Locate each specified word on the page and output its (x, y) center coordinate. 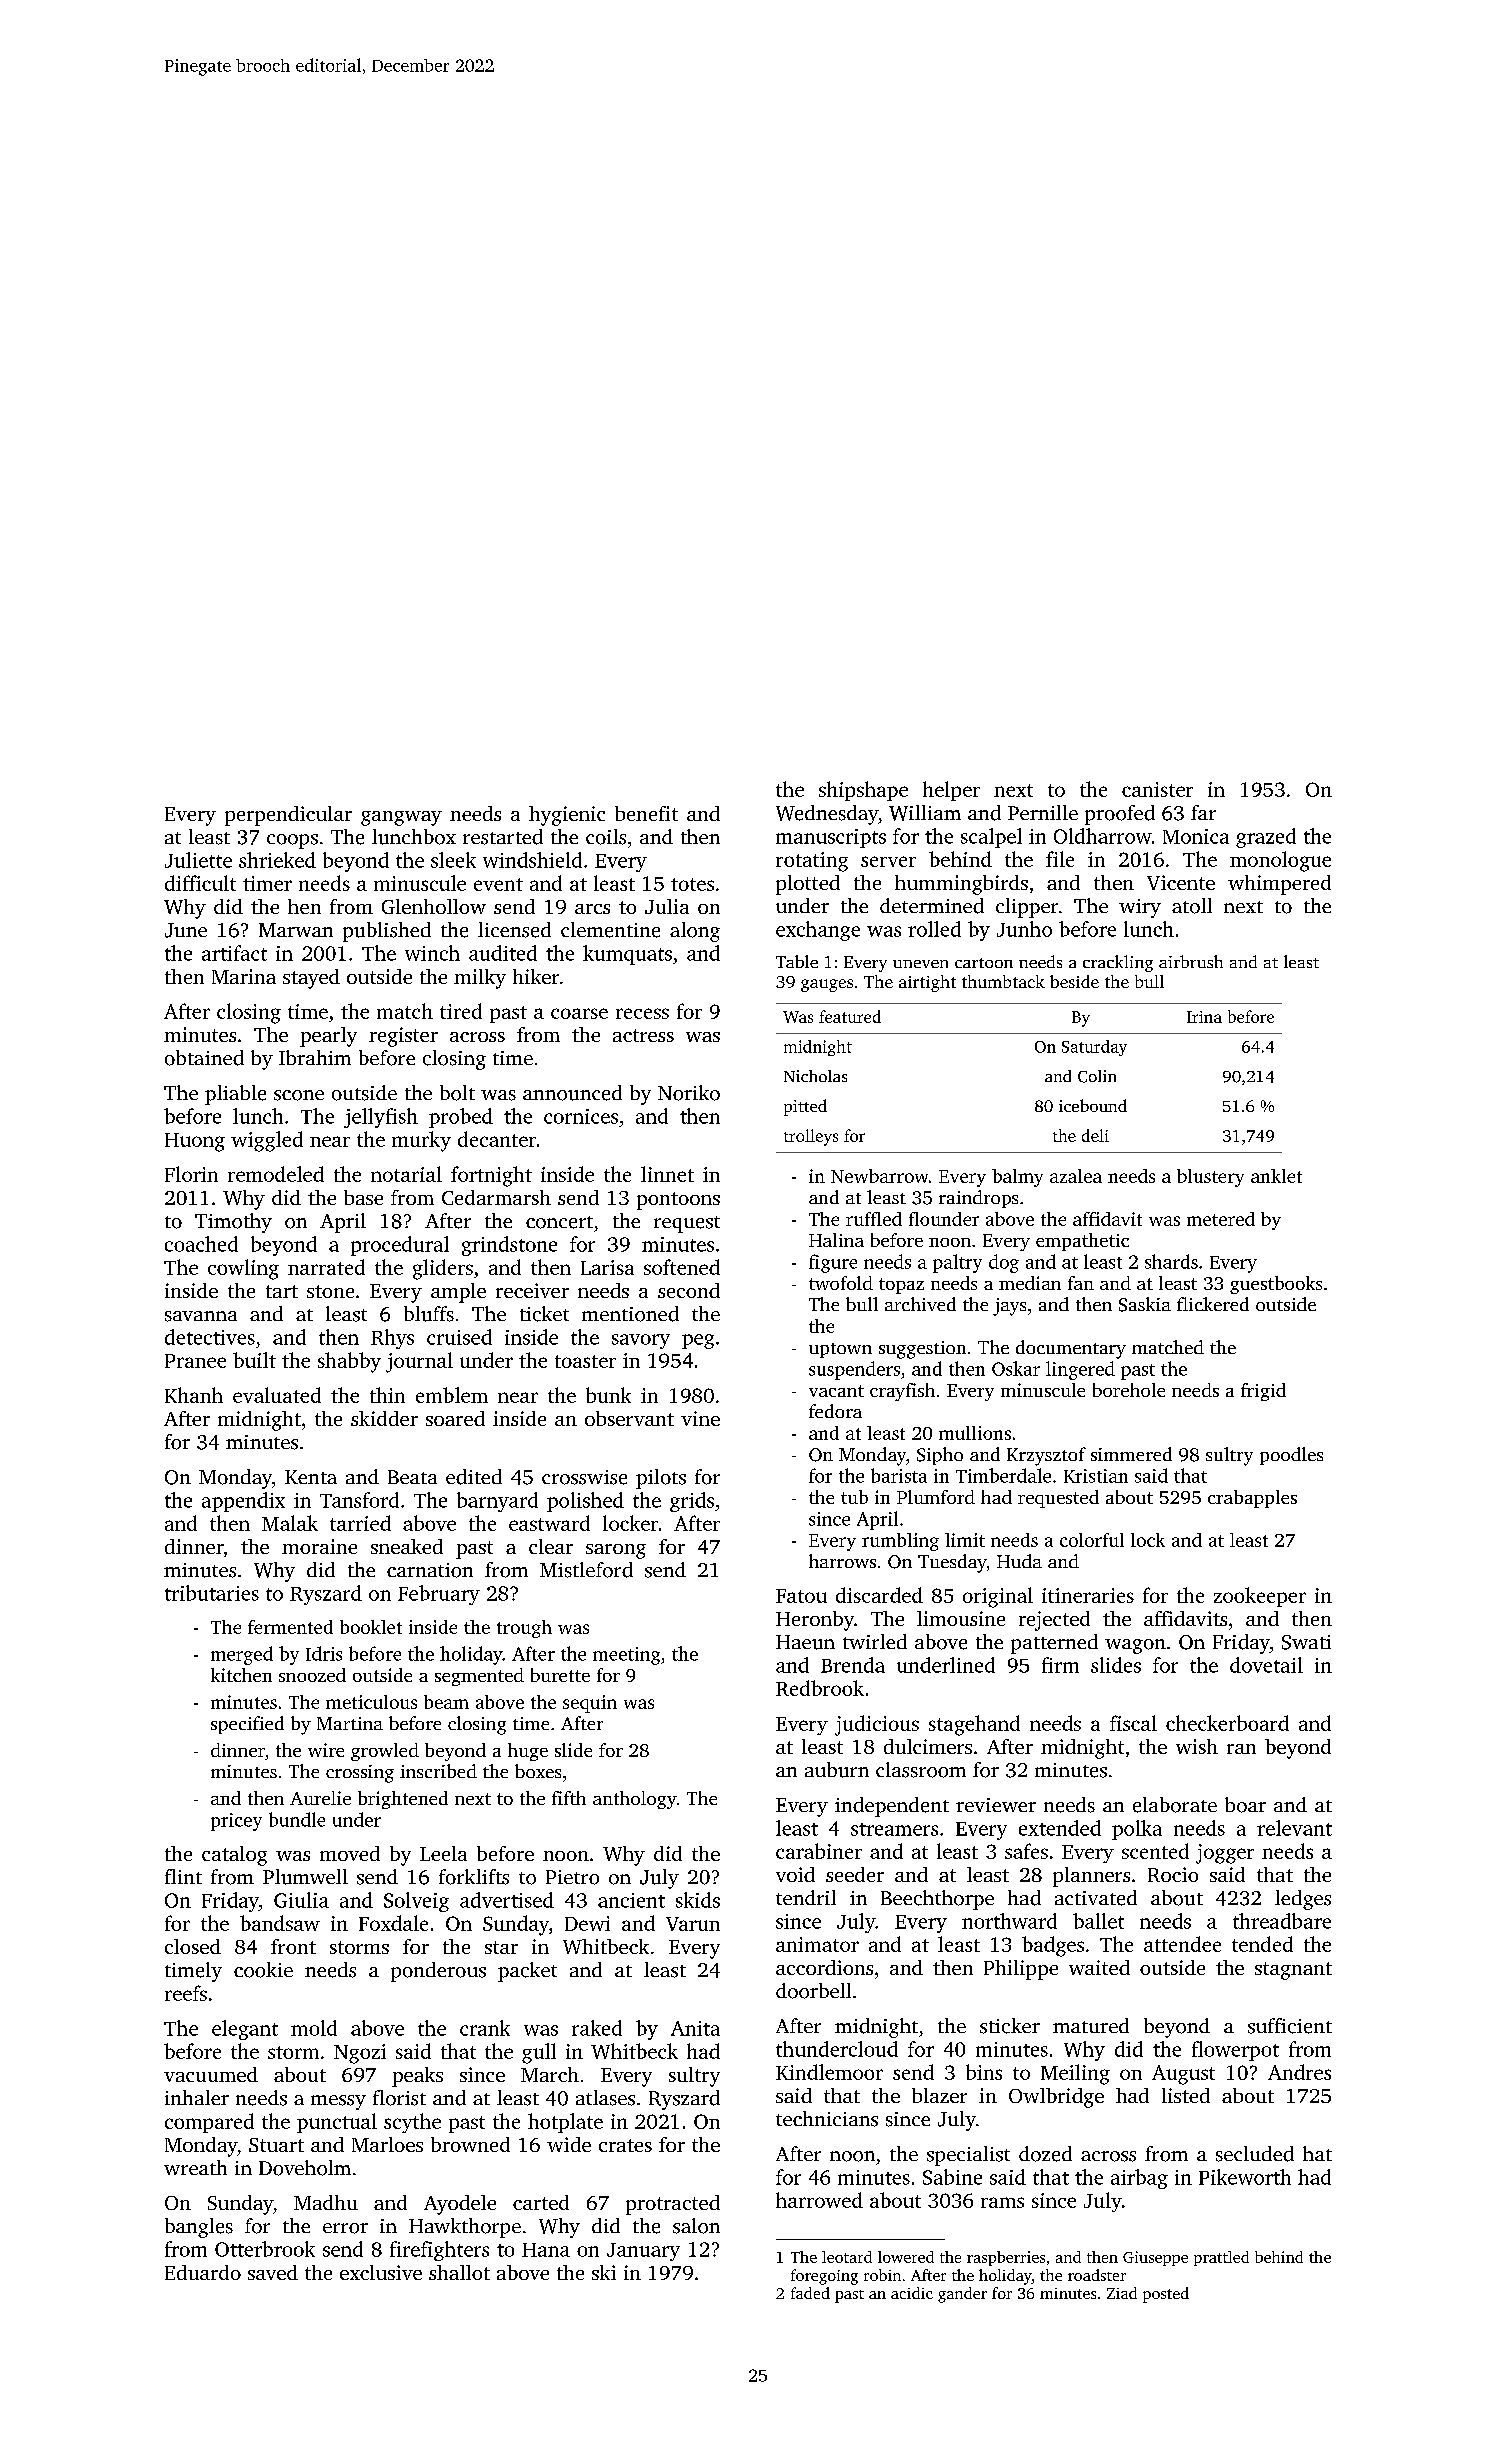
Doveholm (305, 2168)
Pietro (572, 1877)
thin (387, 1395)
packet (527, 1972)
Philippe (1021, 1970)
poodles (1291, 1456)
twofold (841, 1283)
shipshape (863, 791)
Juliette (198, 860)
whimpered (1279, 885)
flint (183, 1876)
